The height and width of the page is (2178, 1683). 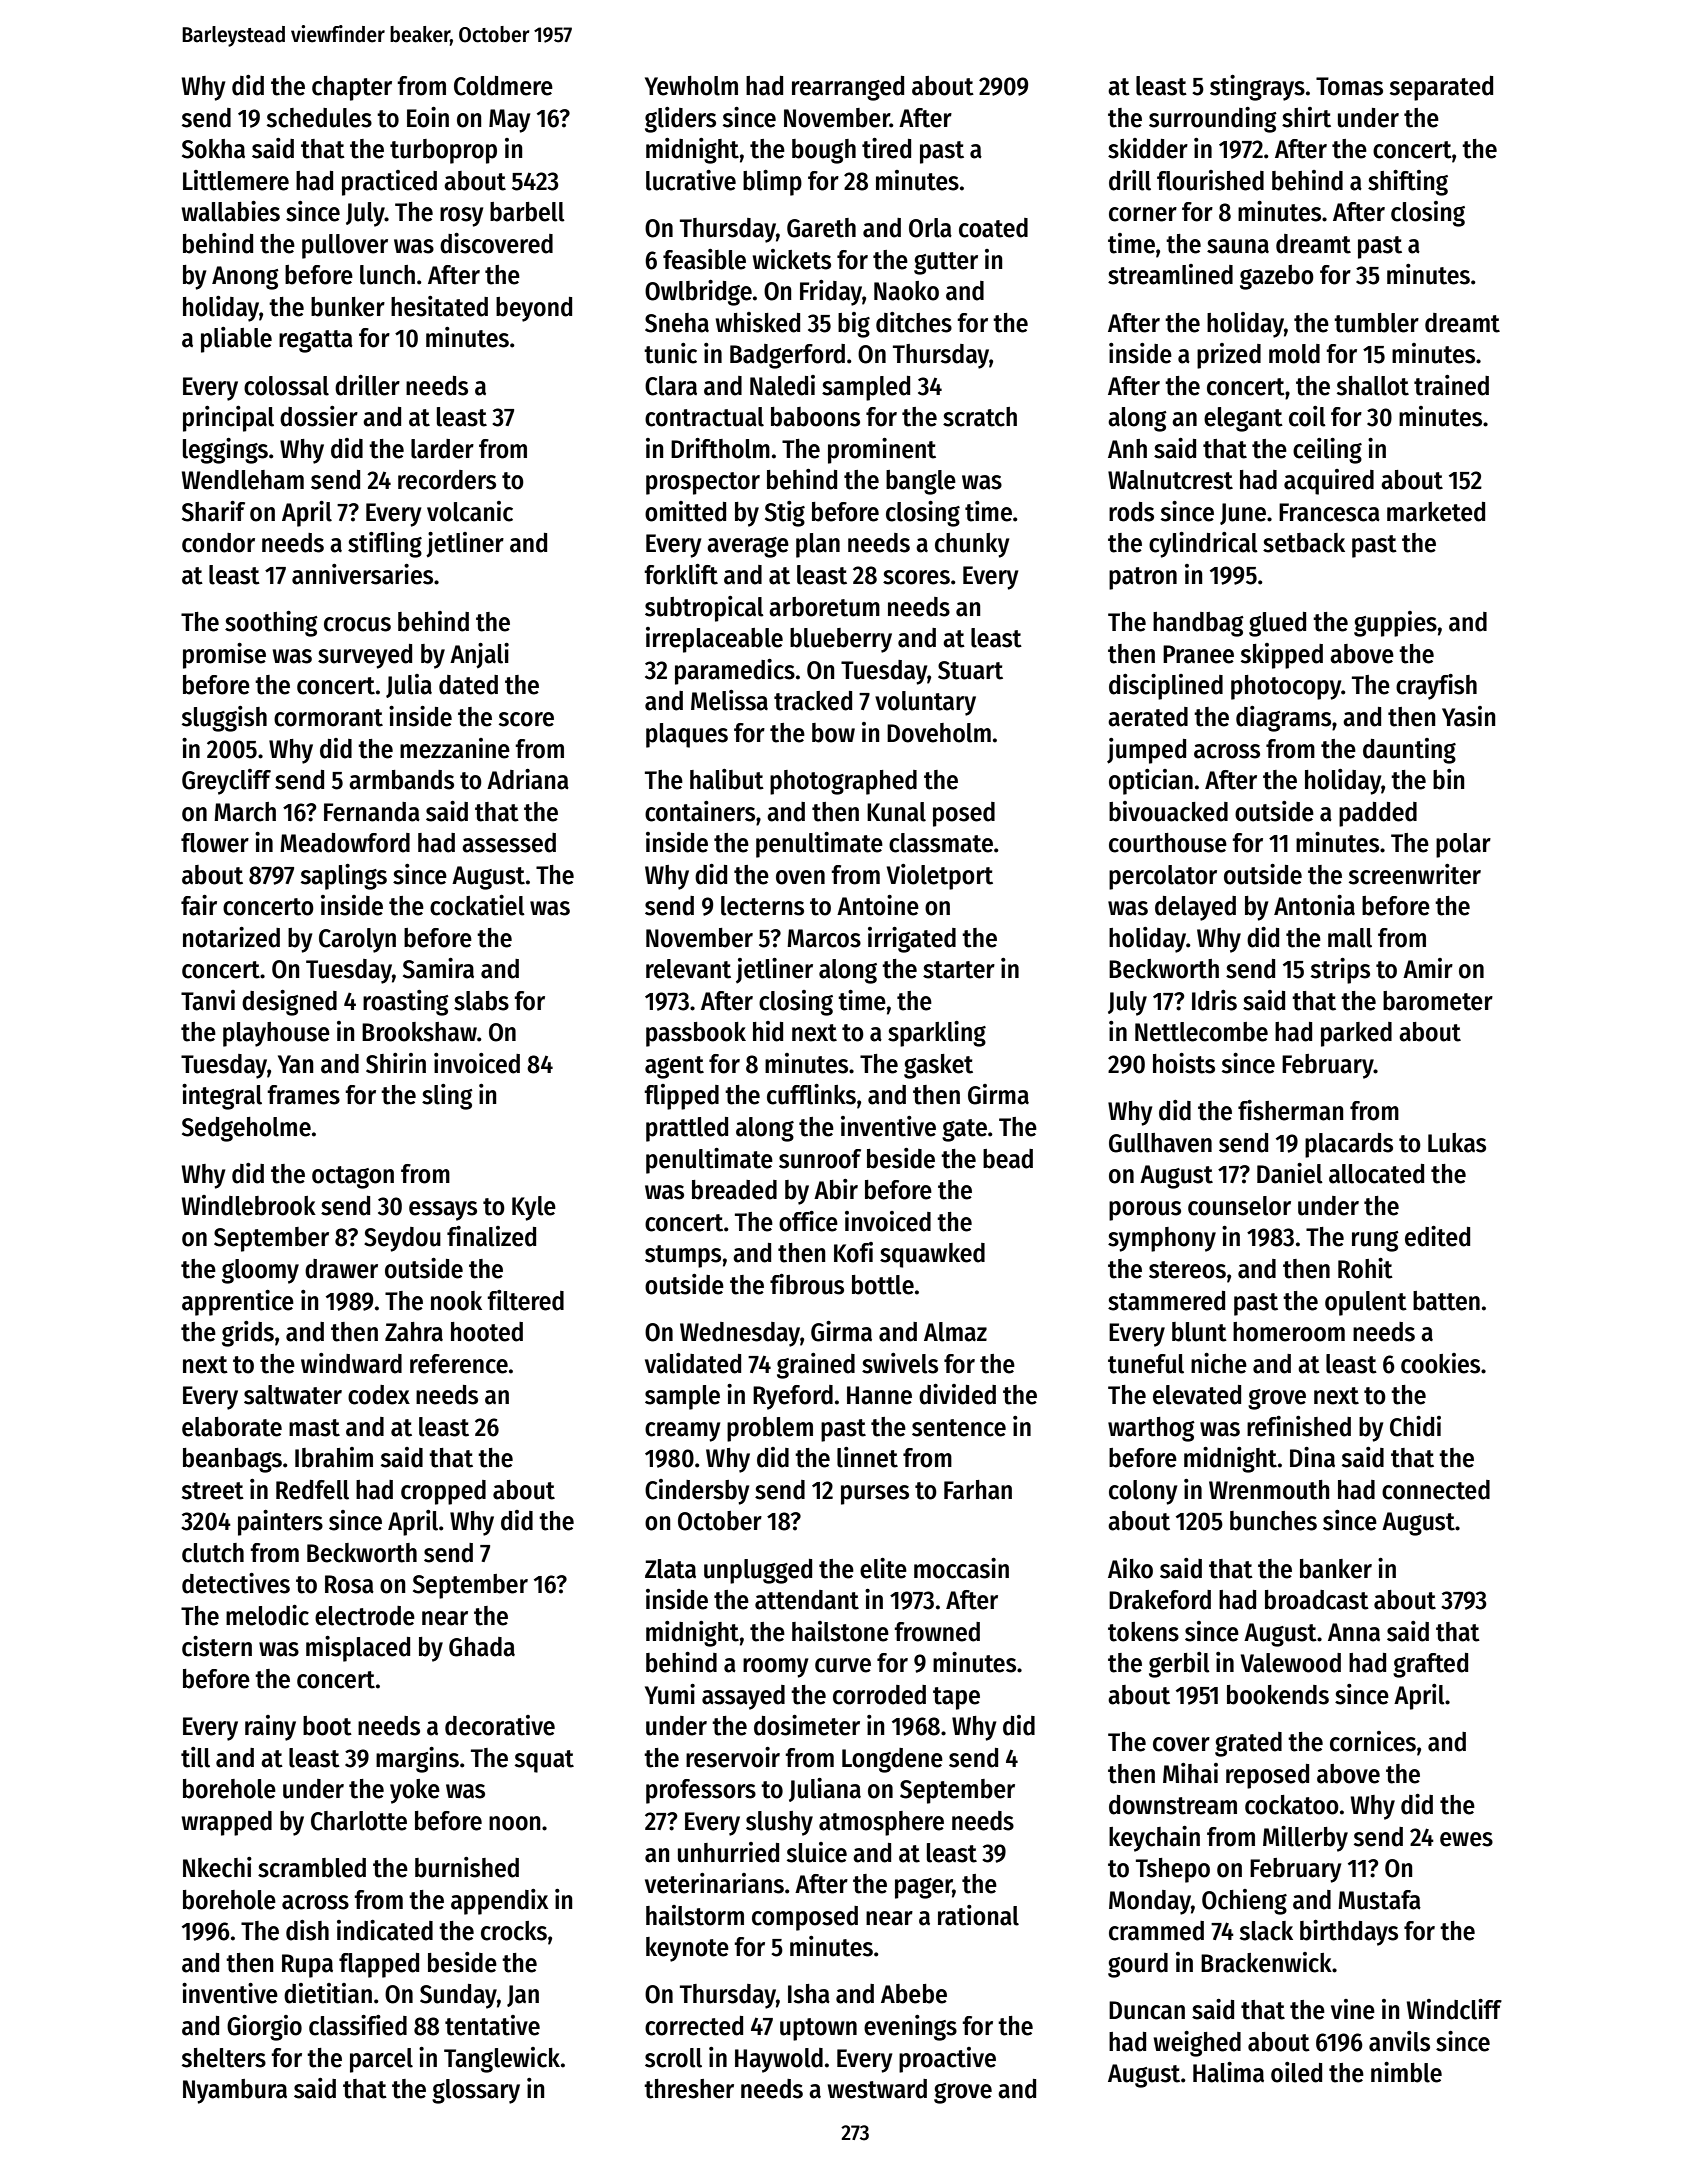 I want to click on prattled, so click(x=687, y=1129).
